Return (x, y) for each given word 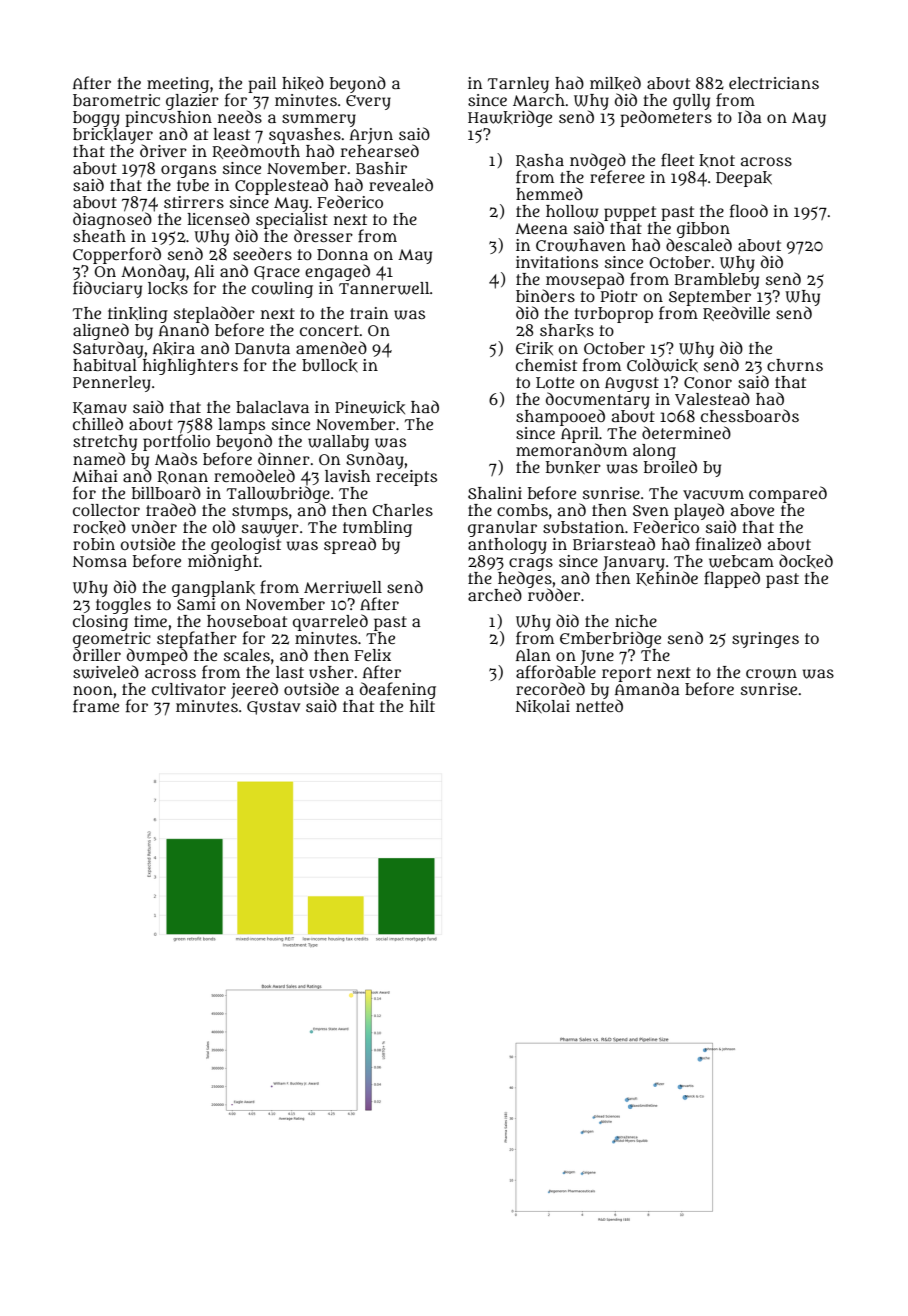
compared (788, 494)
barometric (116, 100)
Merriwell (343, 587)
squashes (305, 136)
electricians (774, 83)
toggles (123, 606)
